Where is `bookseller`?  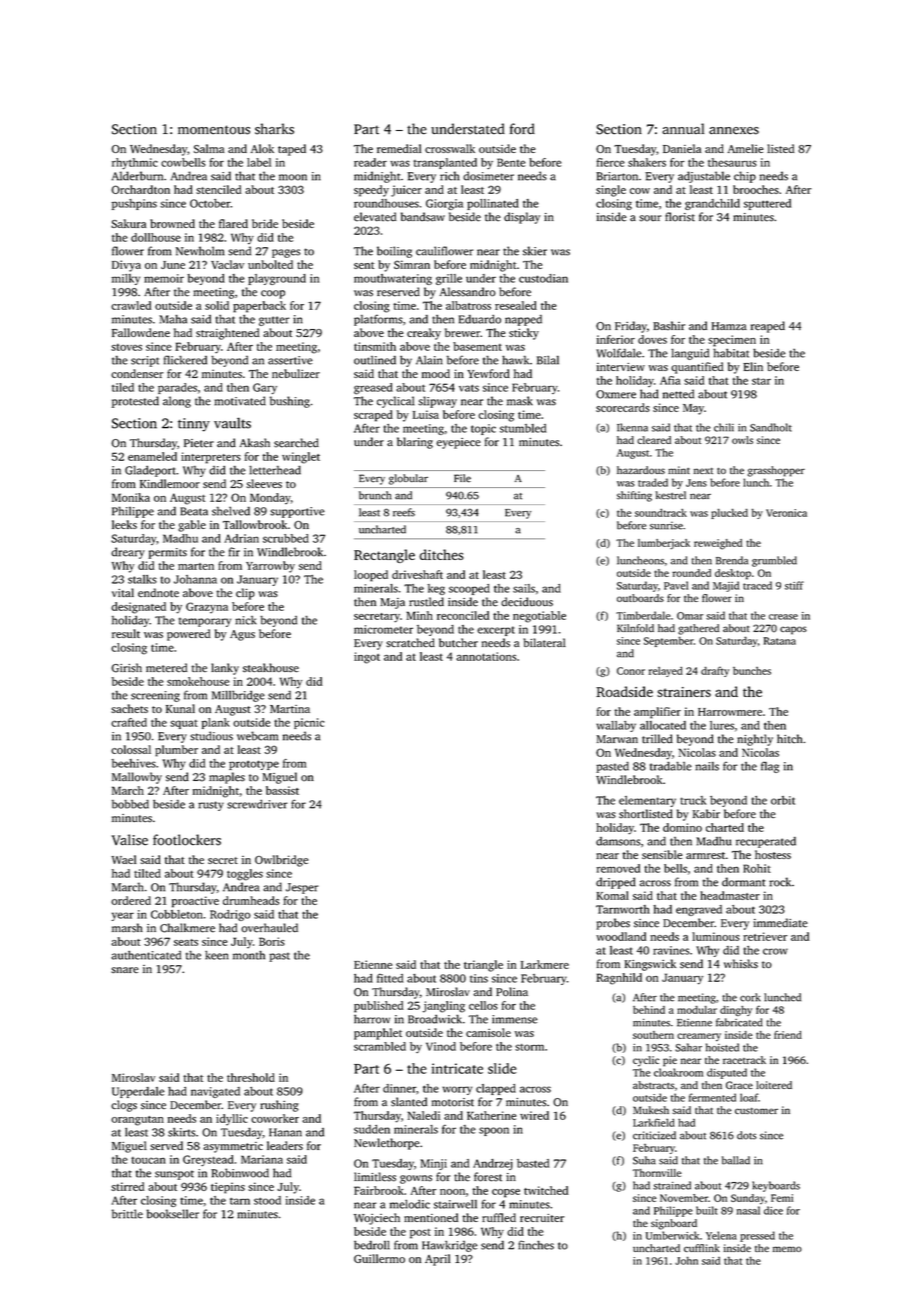
bookseller is located at coordinates (173, 1214).
